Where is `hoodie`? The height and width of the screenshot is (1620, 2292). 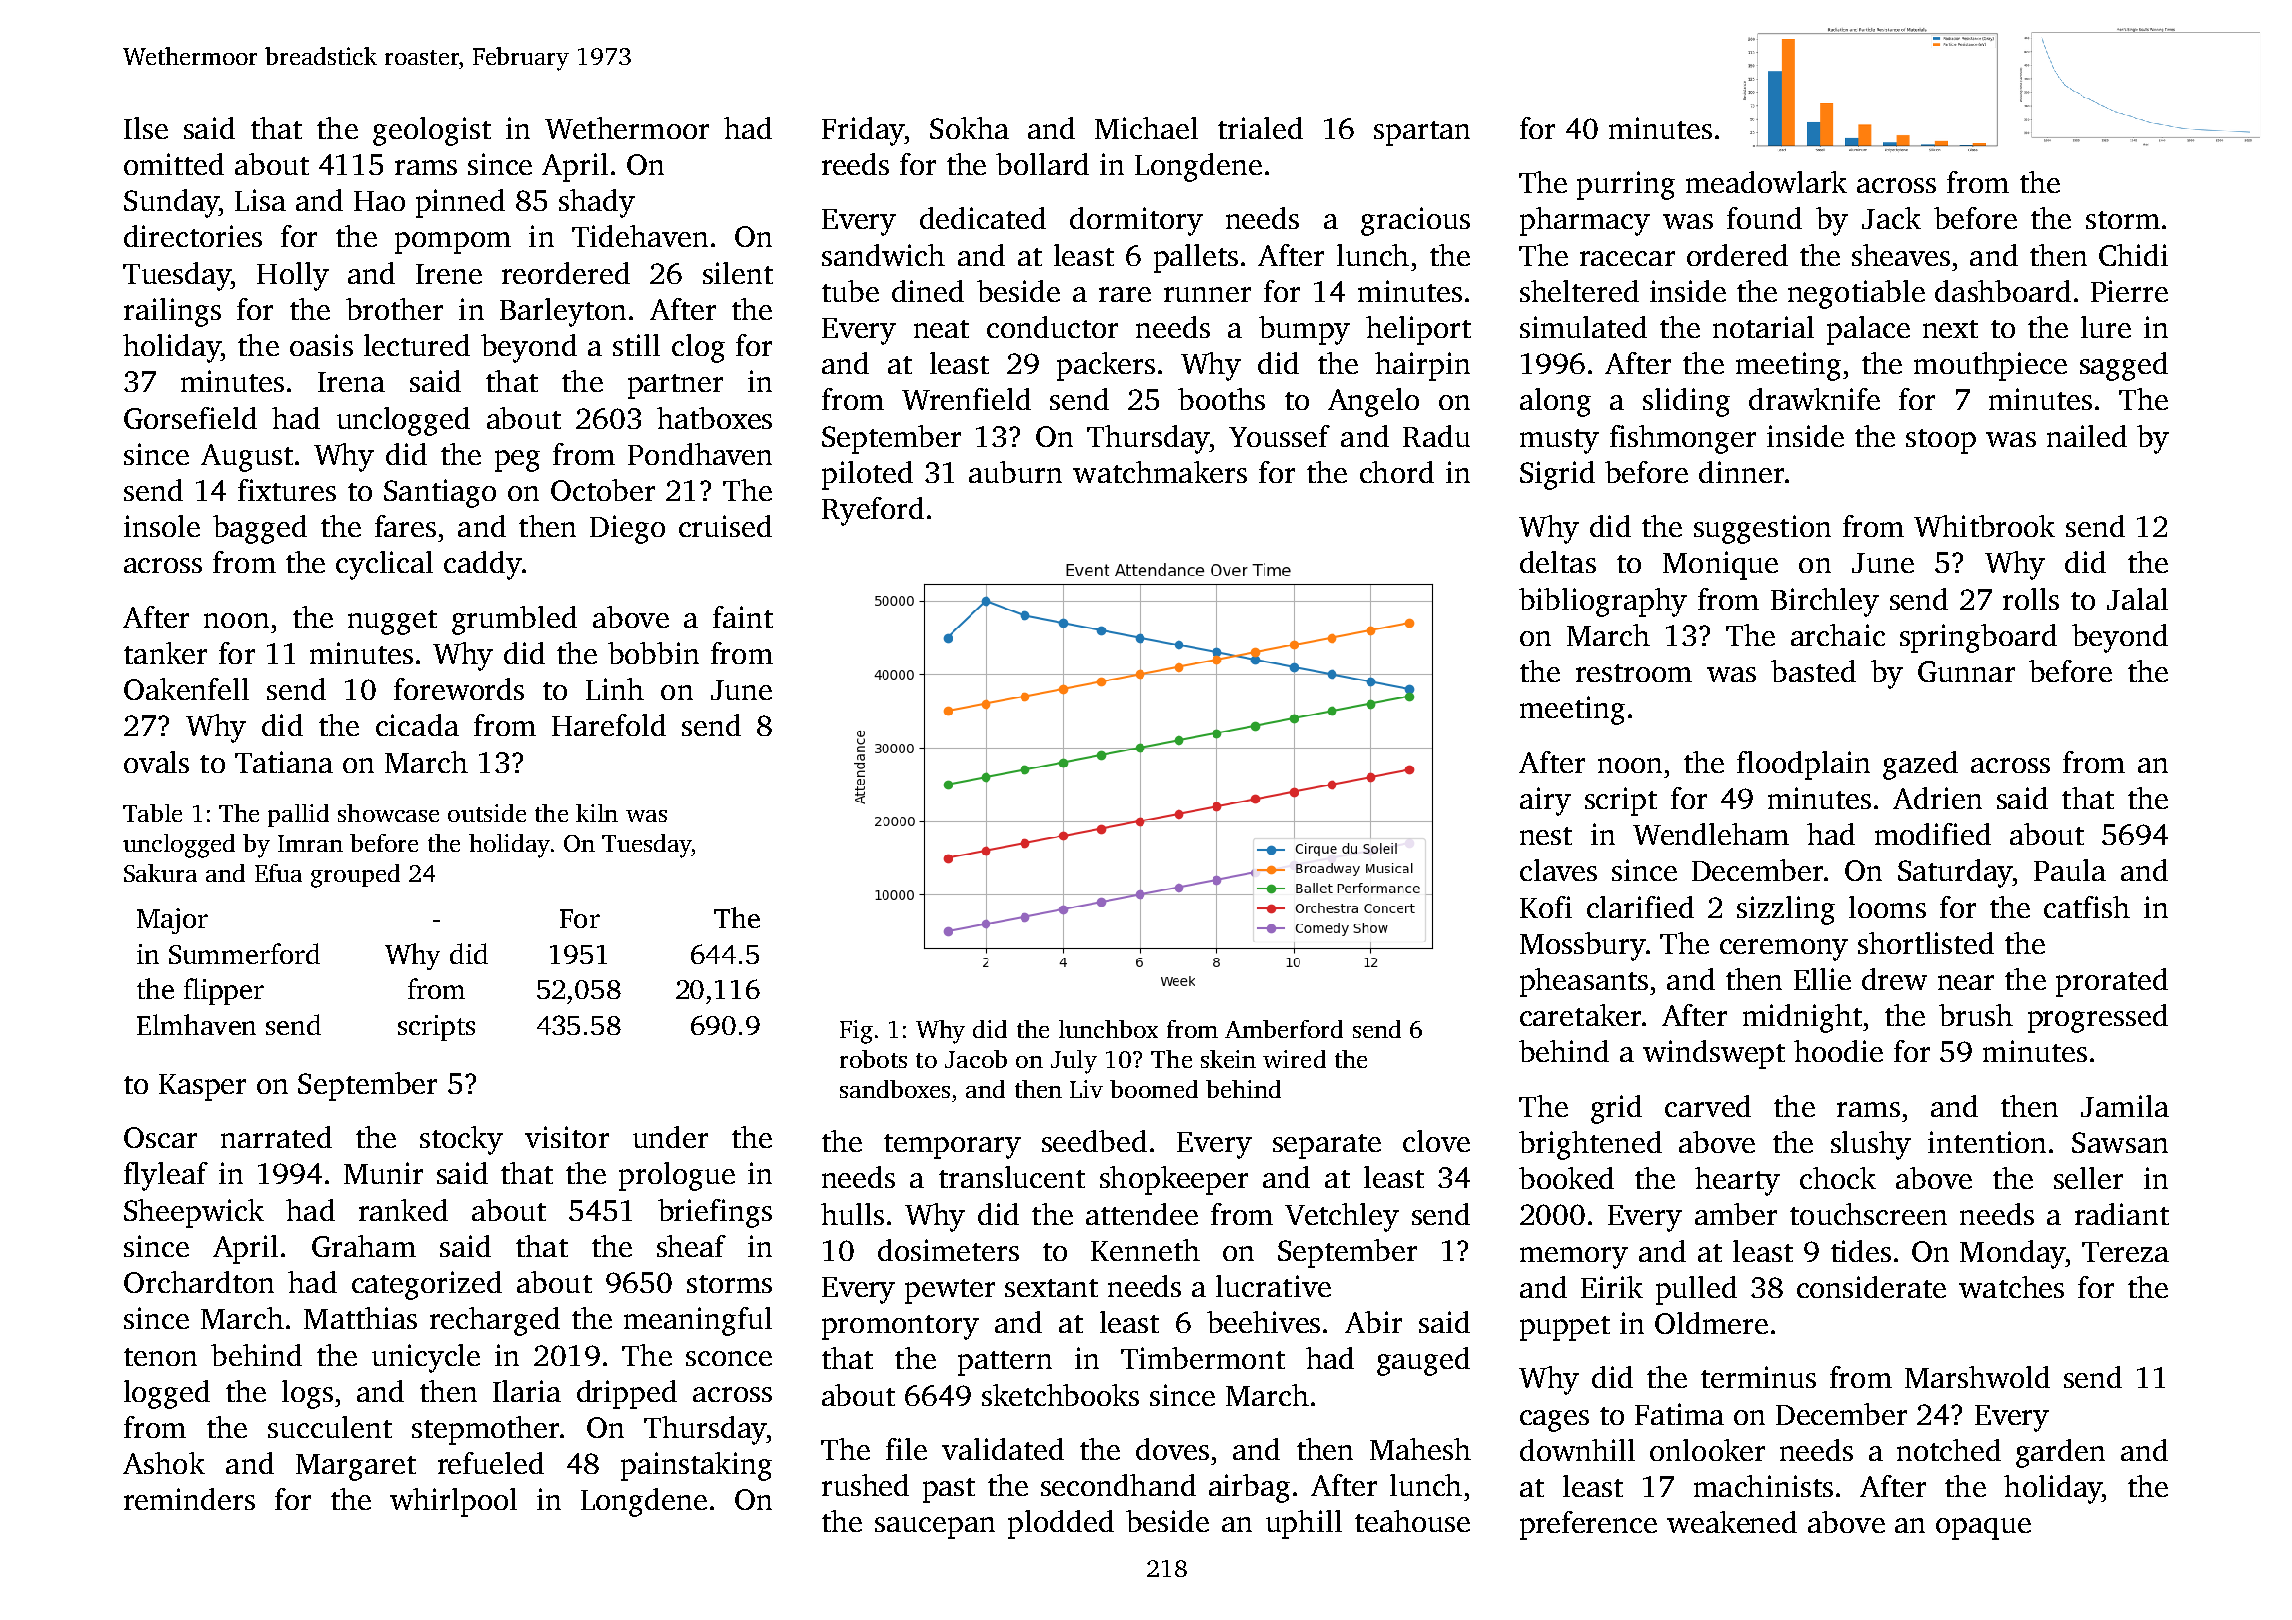 hoodie is located at coordinates (1838, 1051).
